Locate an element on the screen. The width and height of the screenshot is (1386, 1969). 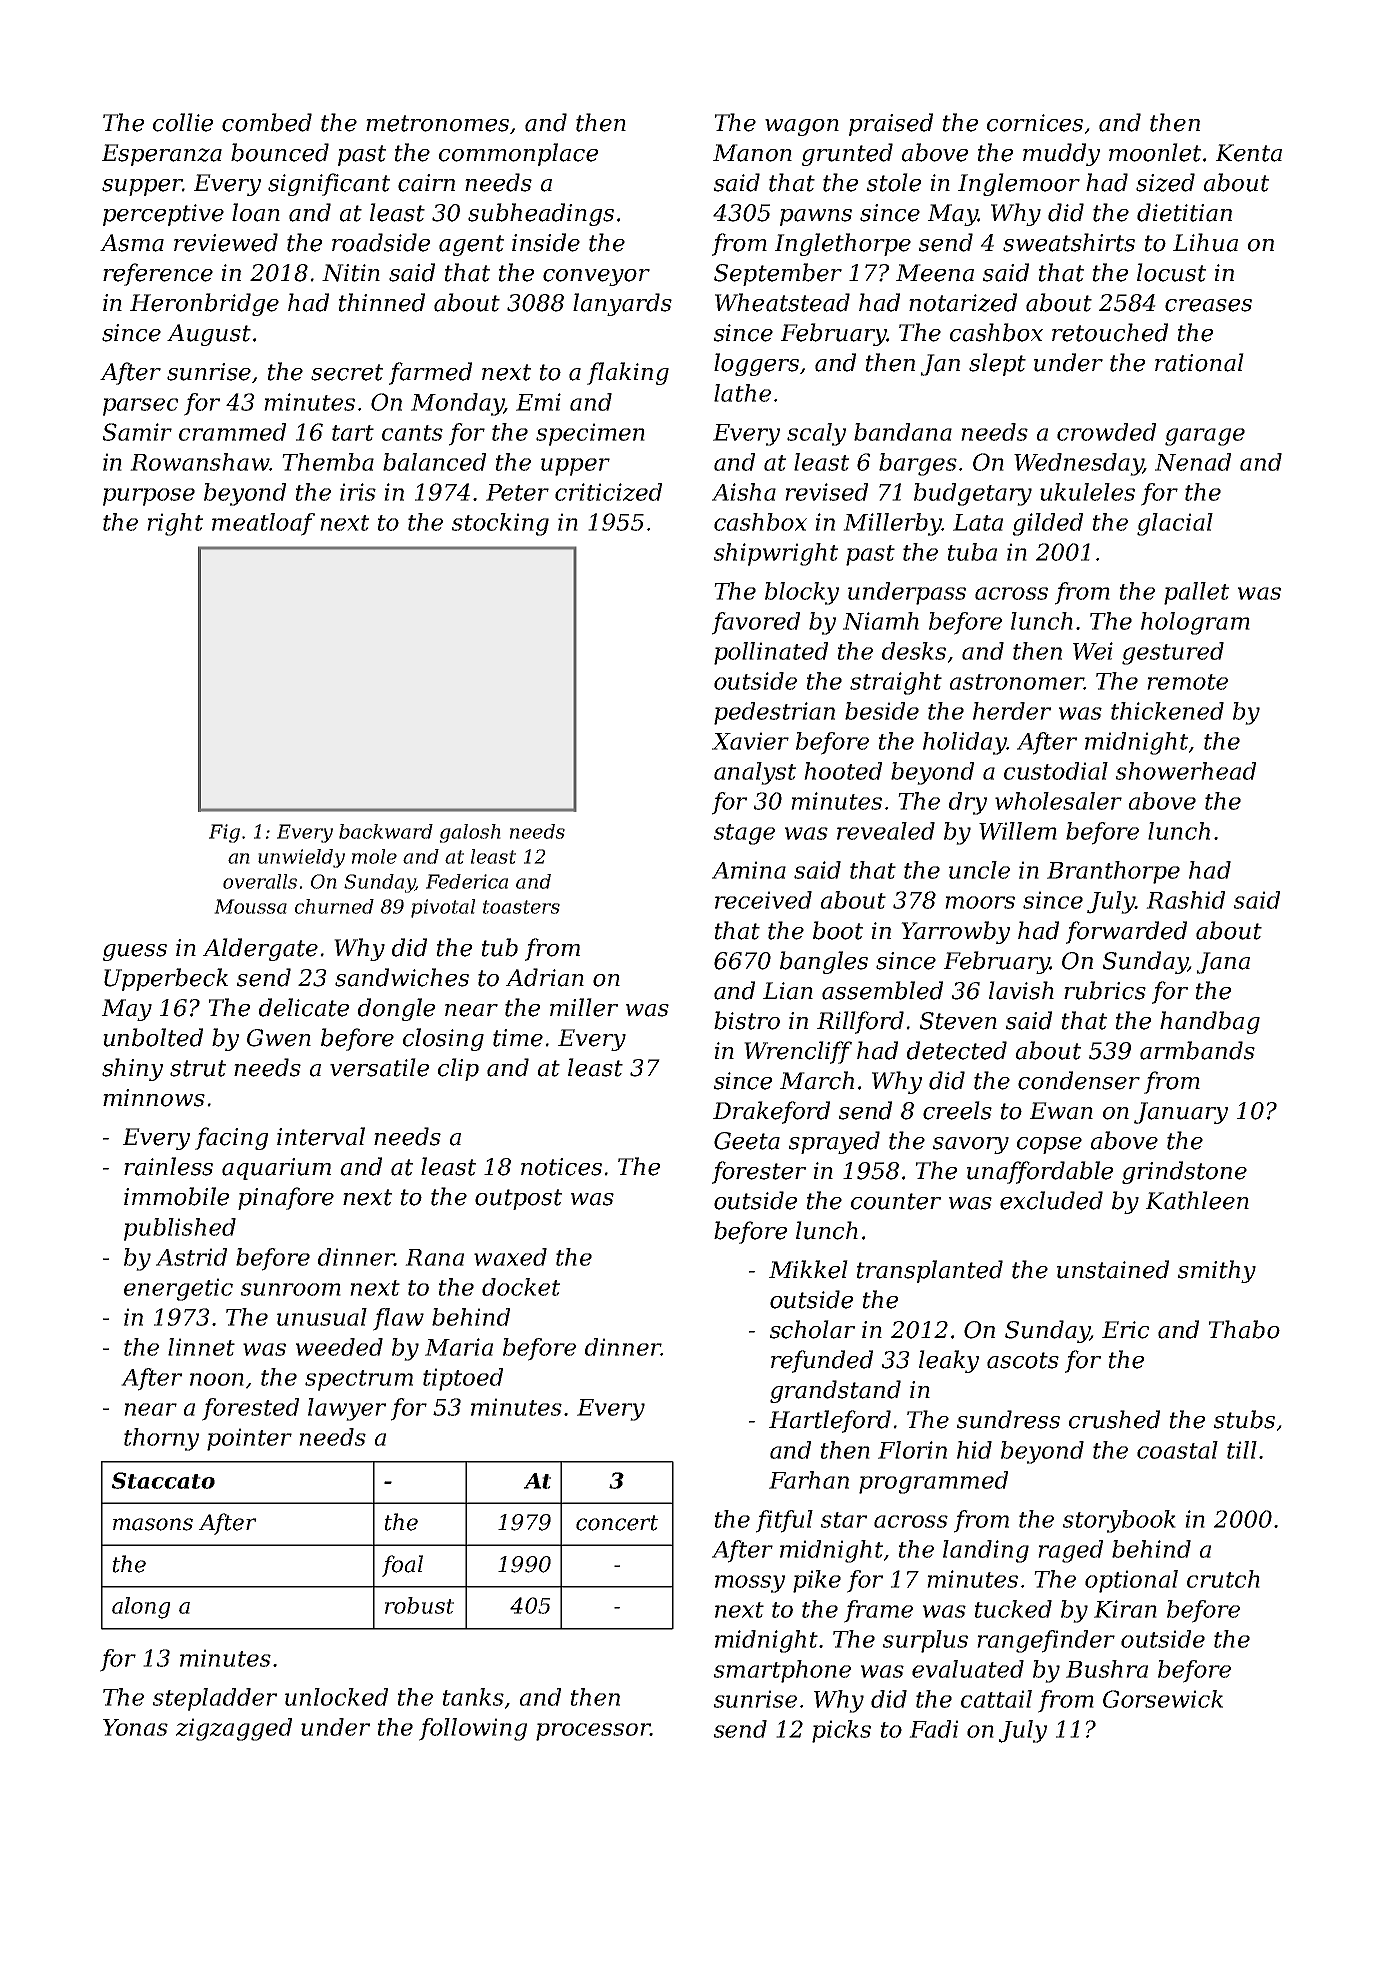
condenser is located at coordinates (1079, 1080).
